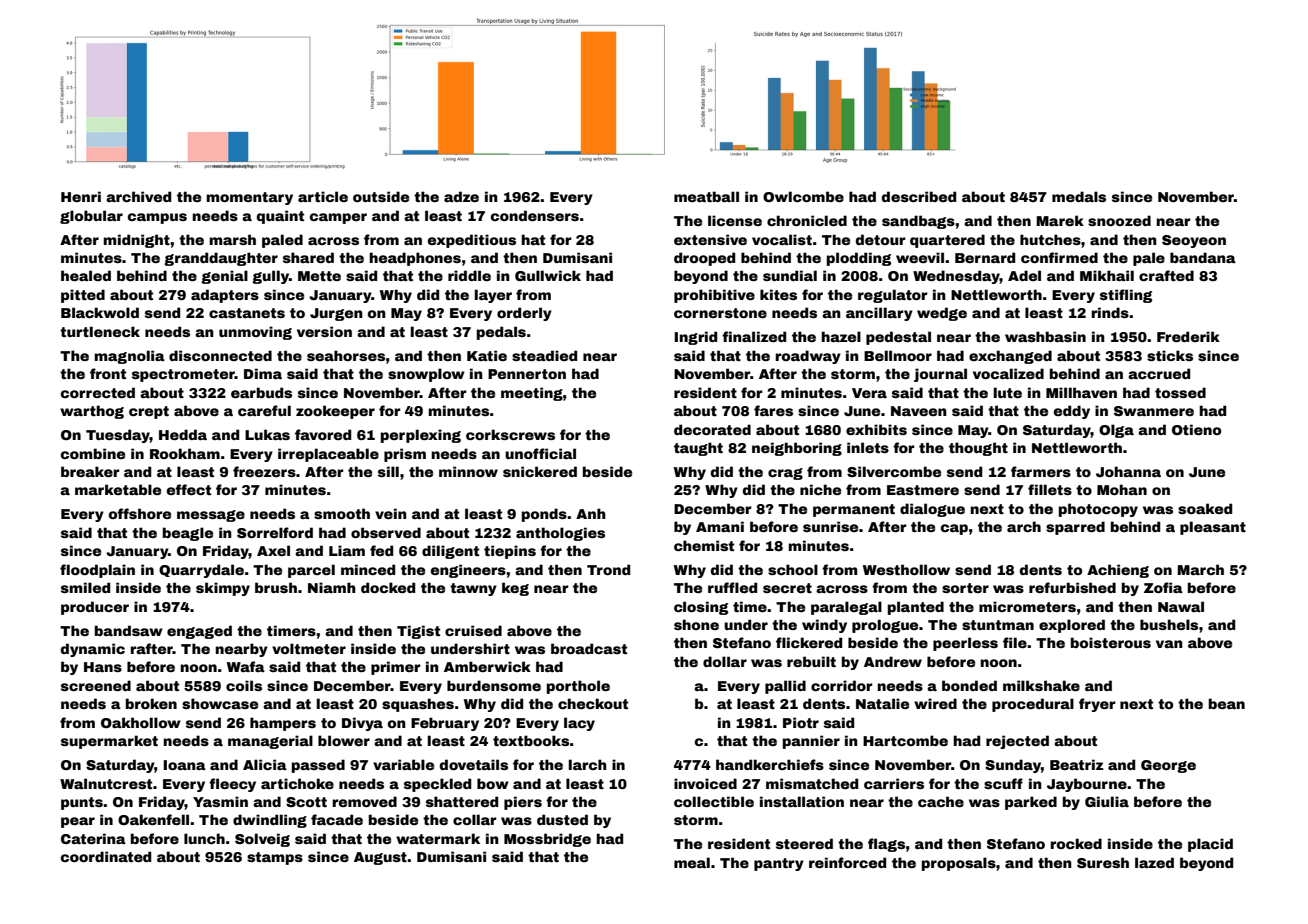 The height and width of the document is (924, 1308). What do you see at coordinates (100, 312) in the document?
I see `Blackwold` at bounding box center [100, 312].
